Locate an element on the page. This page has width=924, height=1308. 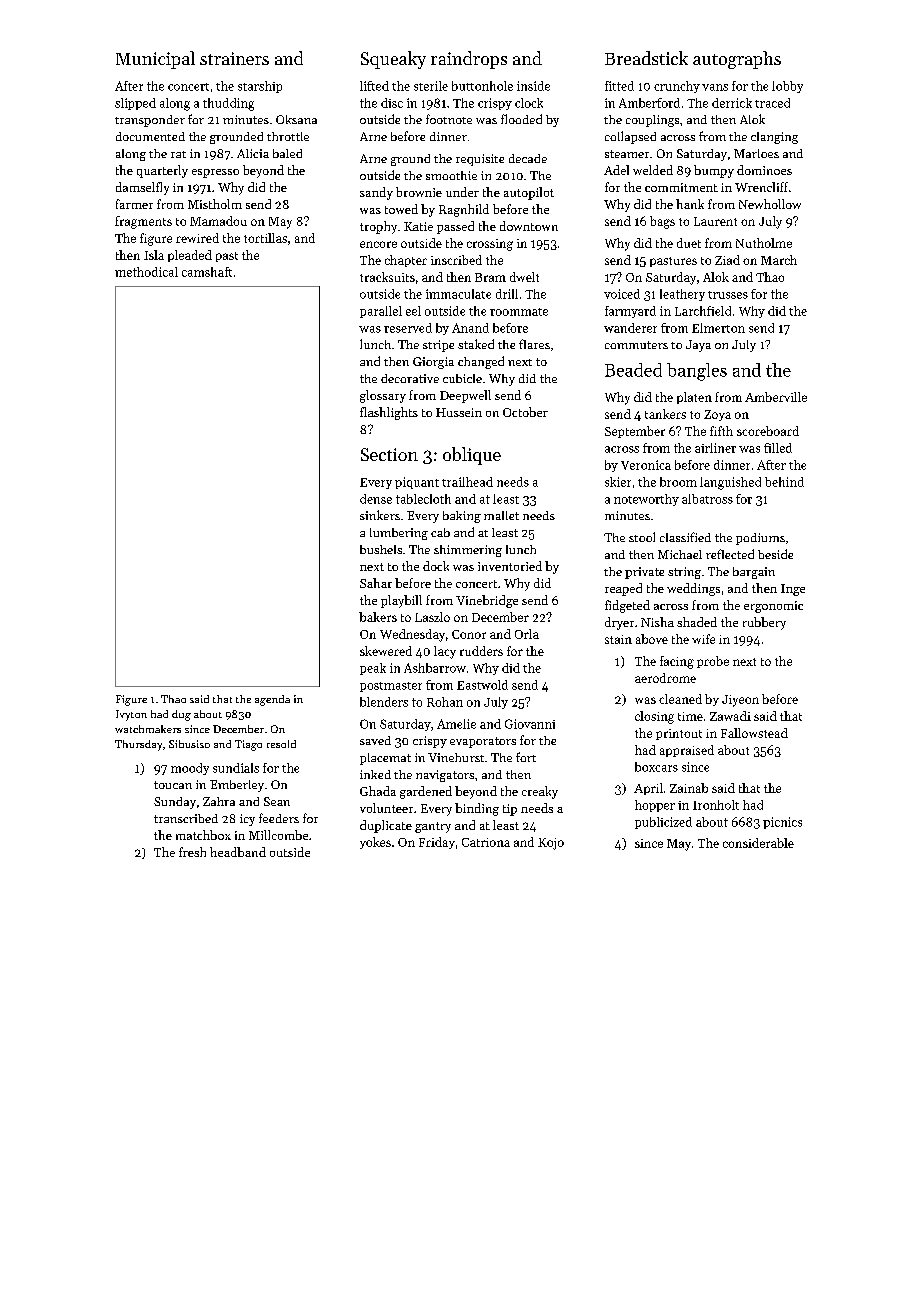
Oksana is located at coordinates (296, 119).
